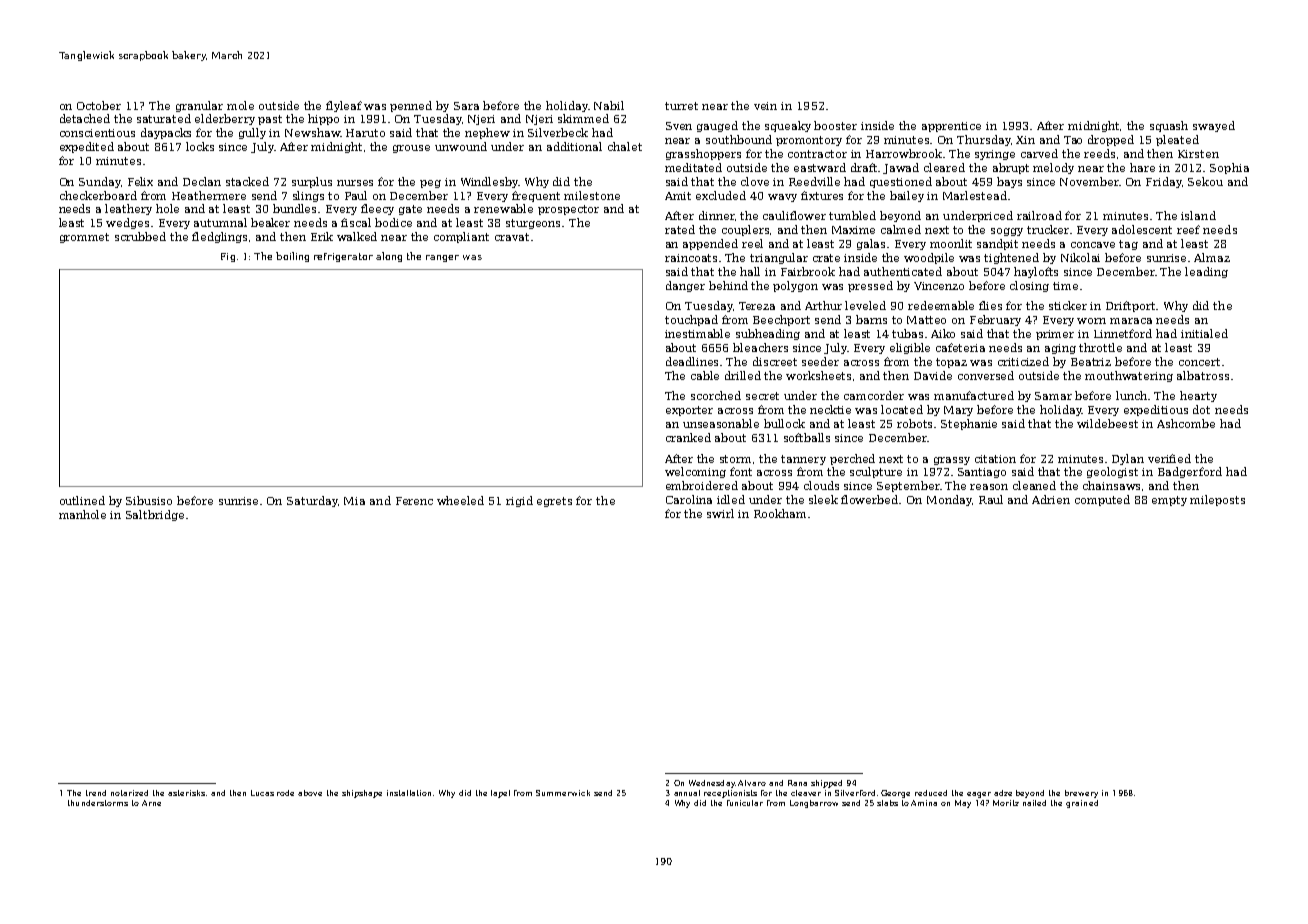 Image resolution: width=1308 pixels, height=924 pixels. What do you see at coordinates (155, 515) in the page?
I see `Saltbridge` at bounding box center [155, 515].
